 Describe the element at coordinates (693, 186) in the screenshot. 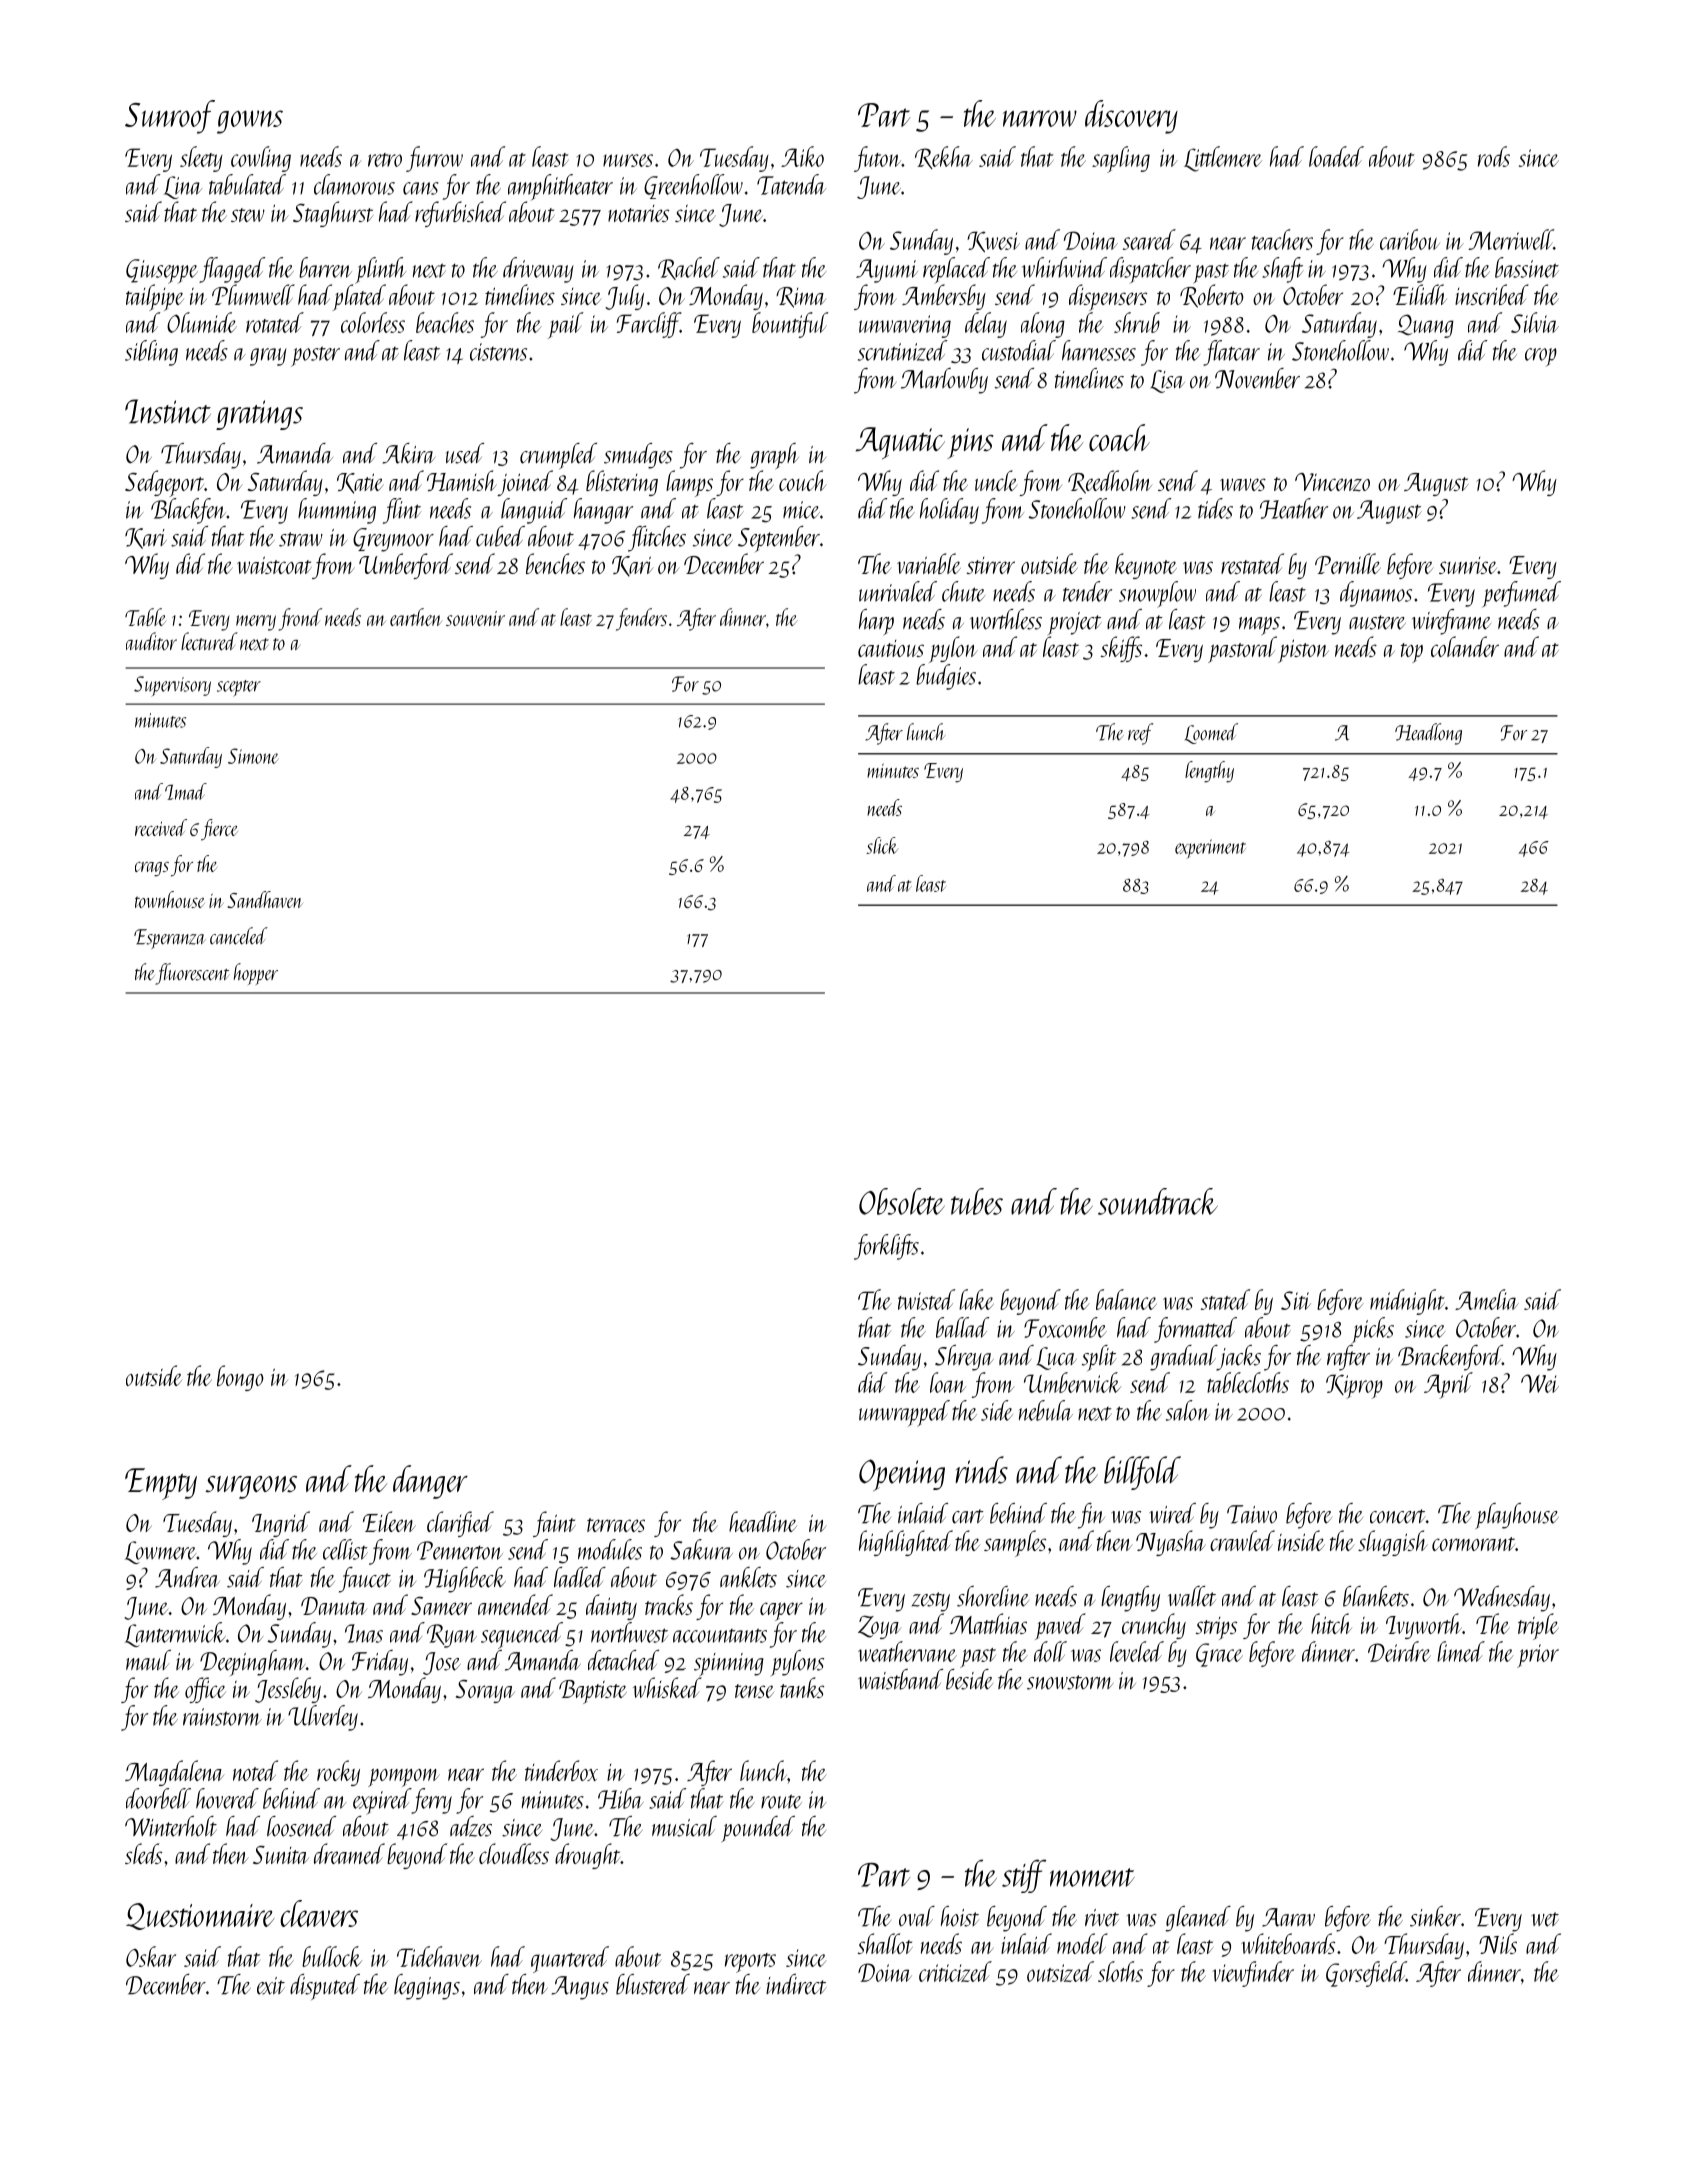

I see `Greenhollow` at that location.
